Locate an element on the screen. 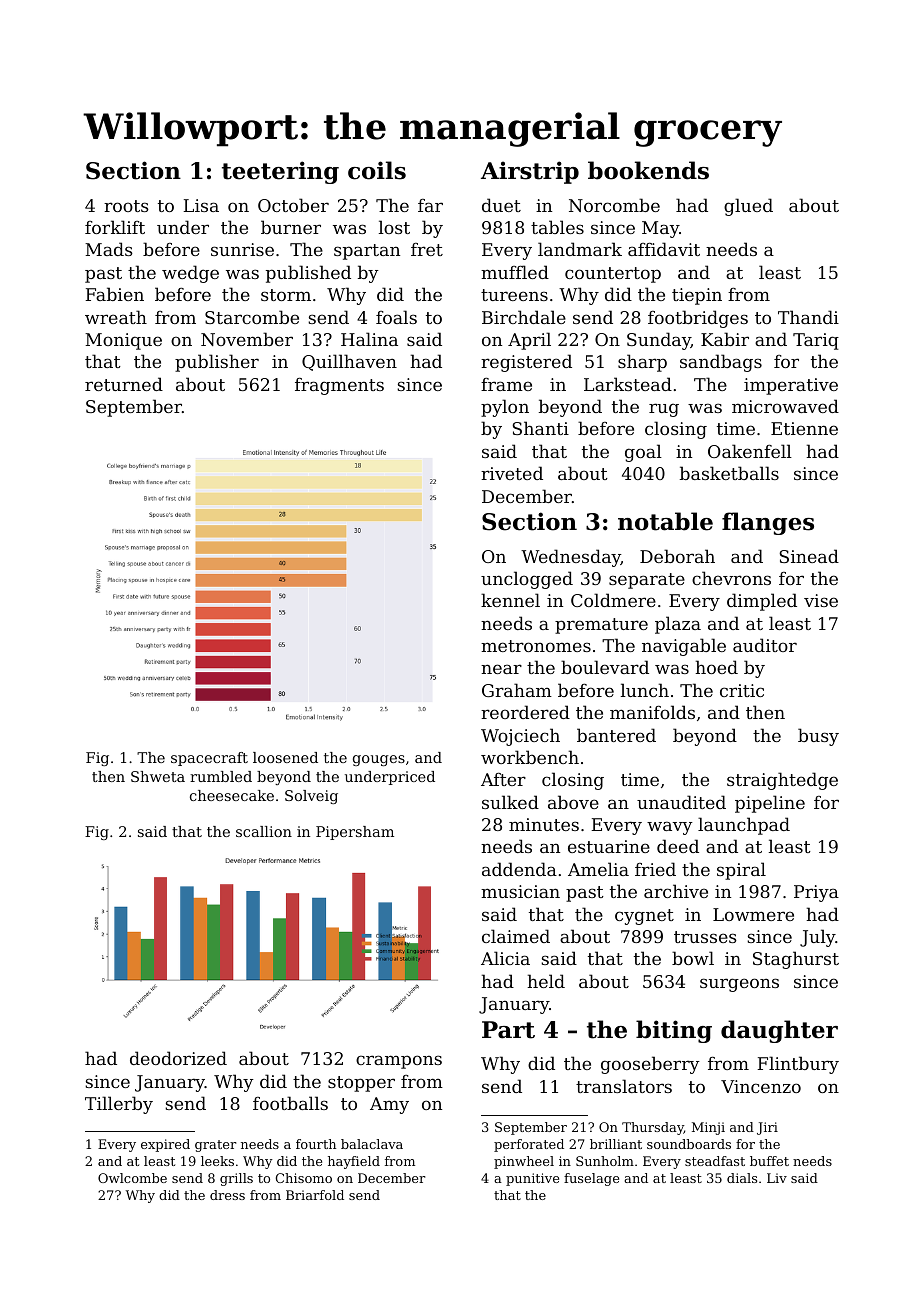 The height and width of the screenshot is (1308, 924). expired is located at coordinates (165, 1145).
